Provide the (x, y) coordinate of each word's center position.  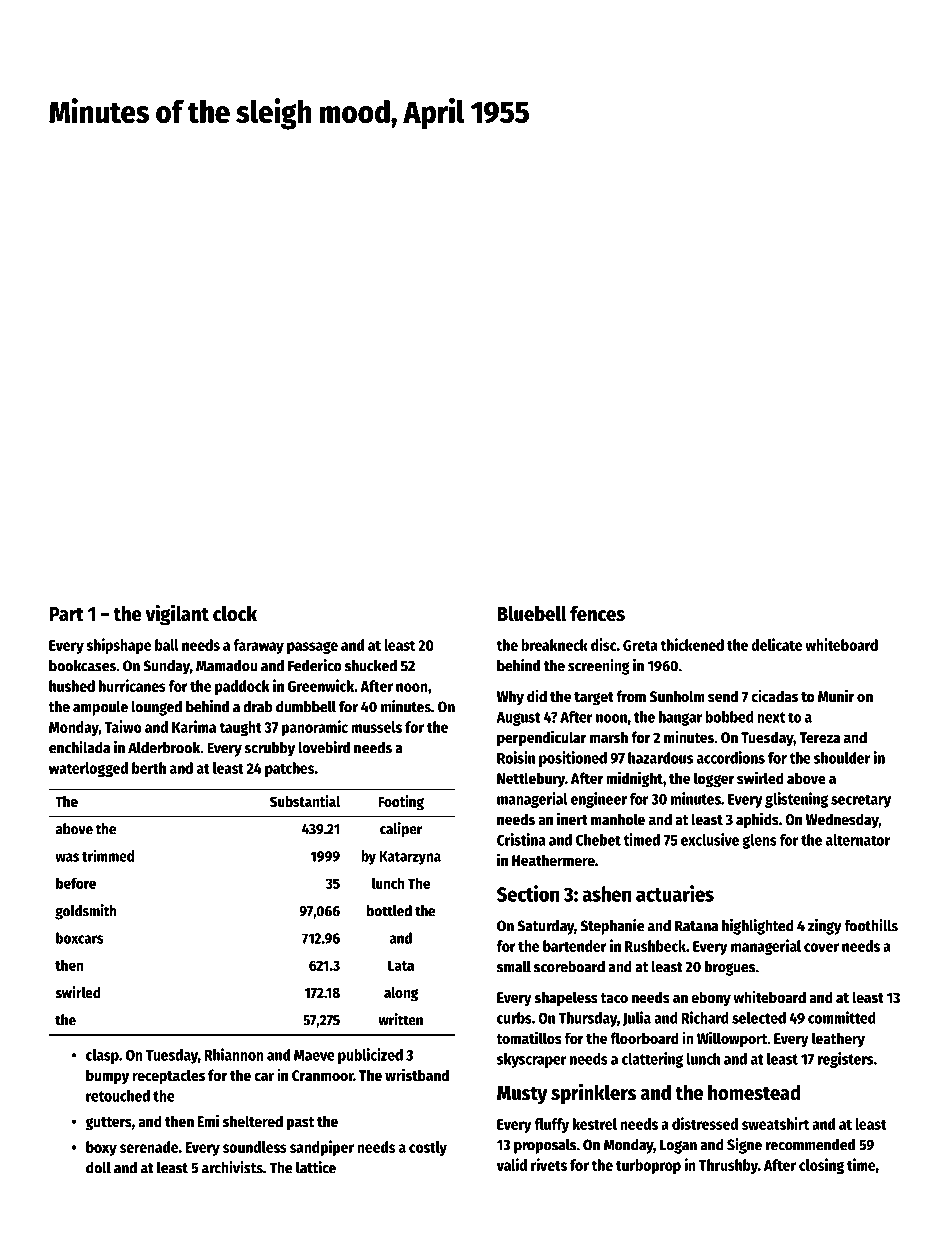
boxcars (80, 938)
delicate (776, 644)
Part (66, 614)
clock (235, 614)
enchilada (79, 747)
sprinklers (593, 1094)
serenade (149, 1147)
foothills (871, 925)
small (514, 967)
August (518, 719)
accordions (731, 757)
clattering (652, 1060)
